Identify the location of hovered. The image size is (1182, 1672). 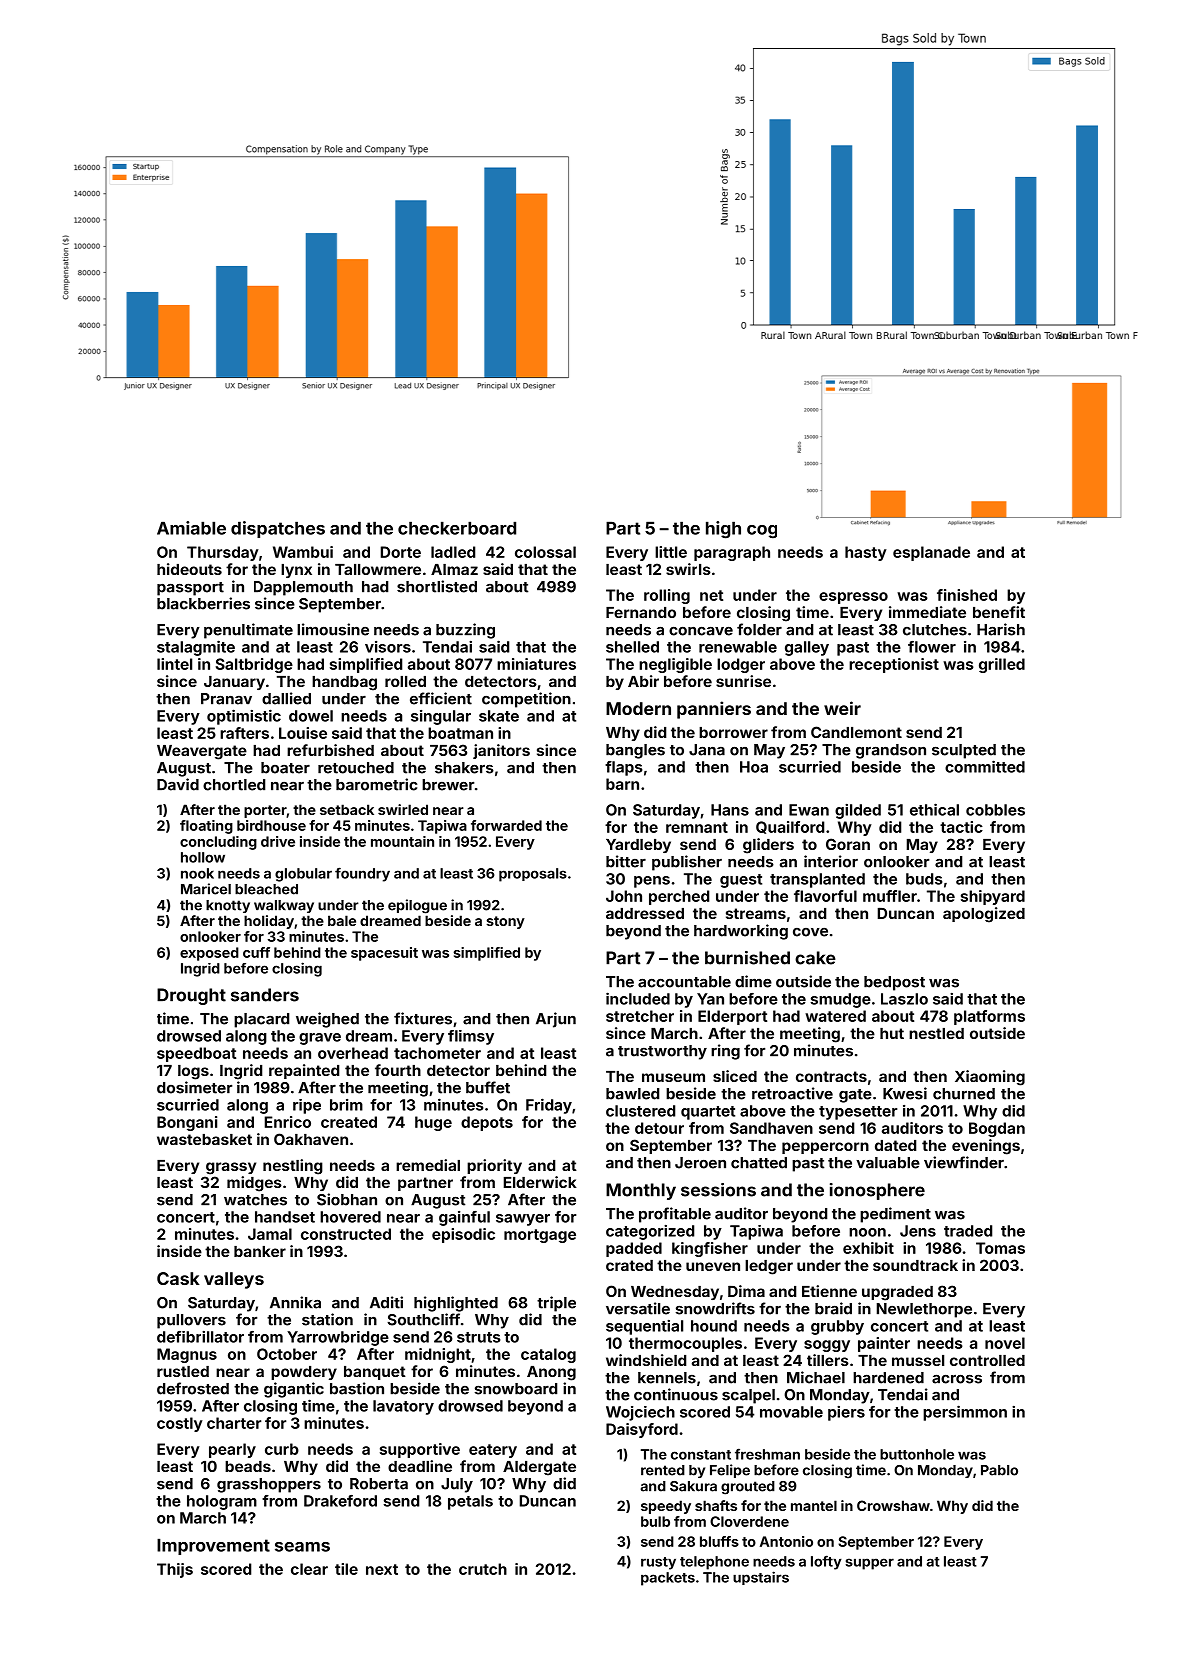
(350, 1217).
